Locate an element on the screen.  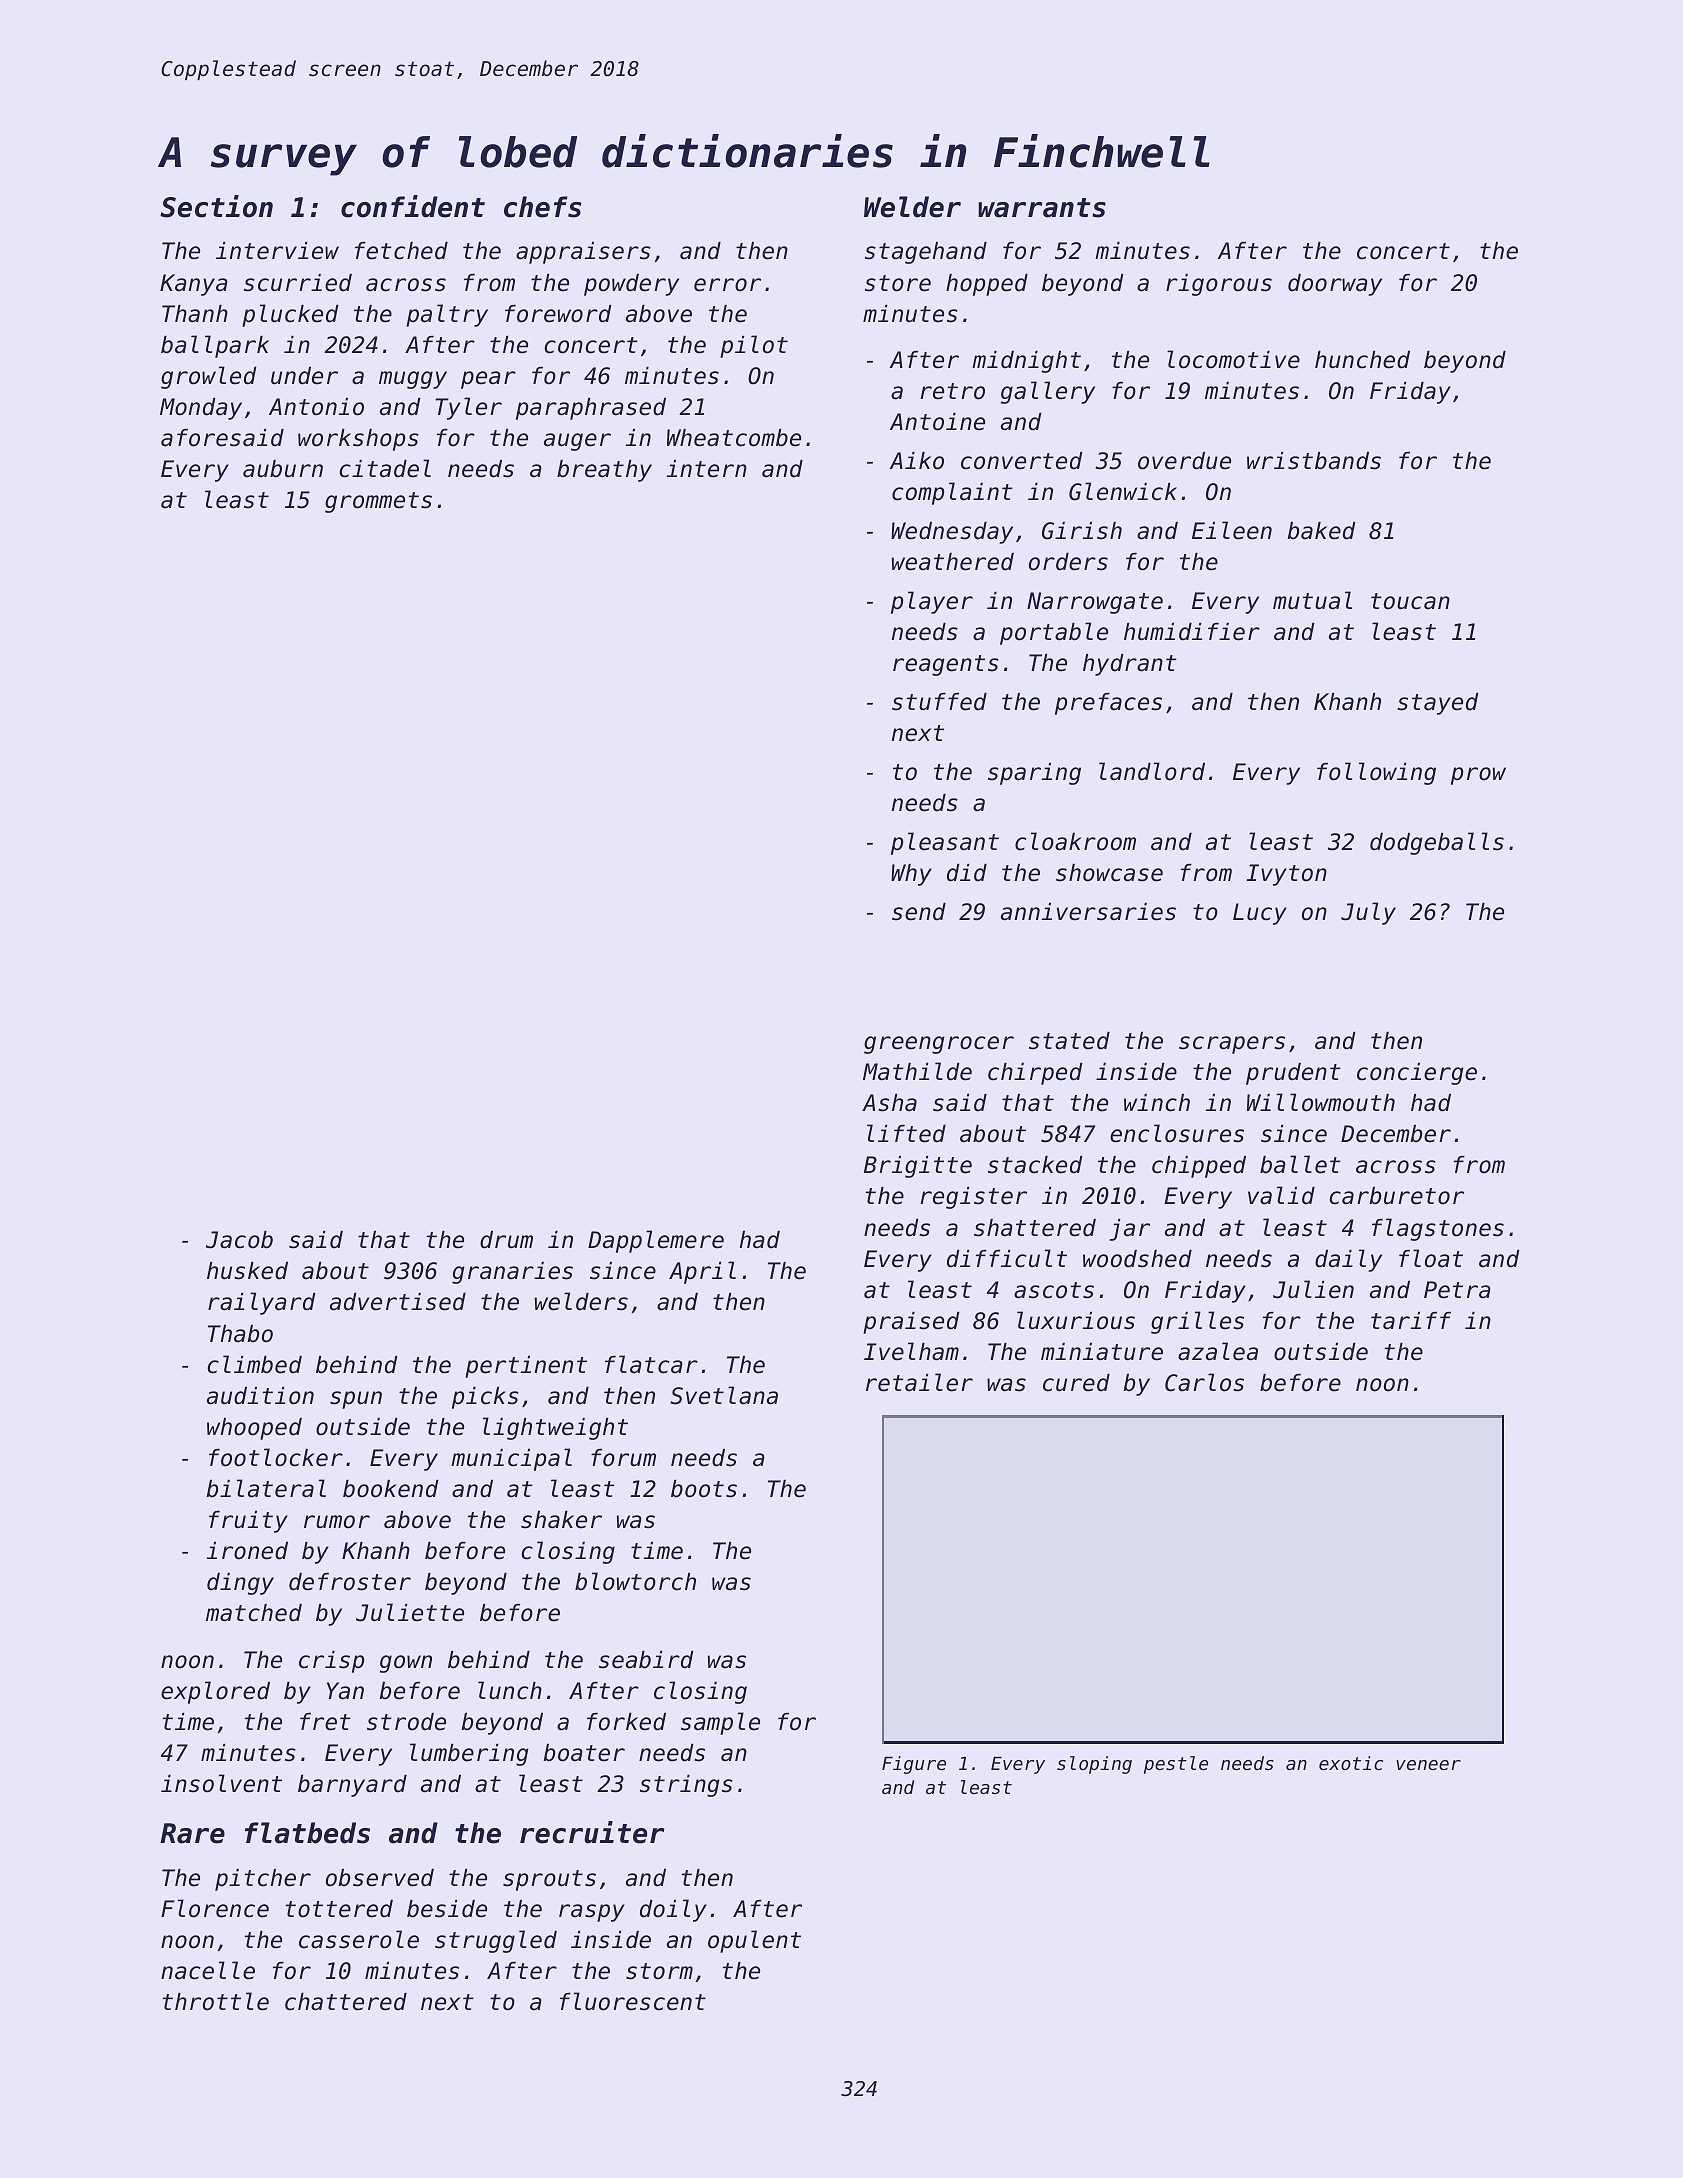
hunched is located at coordinates (1362, 360).
